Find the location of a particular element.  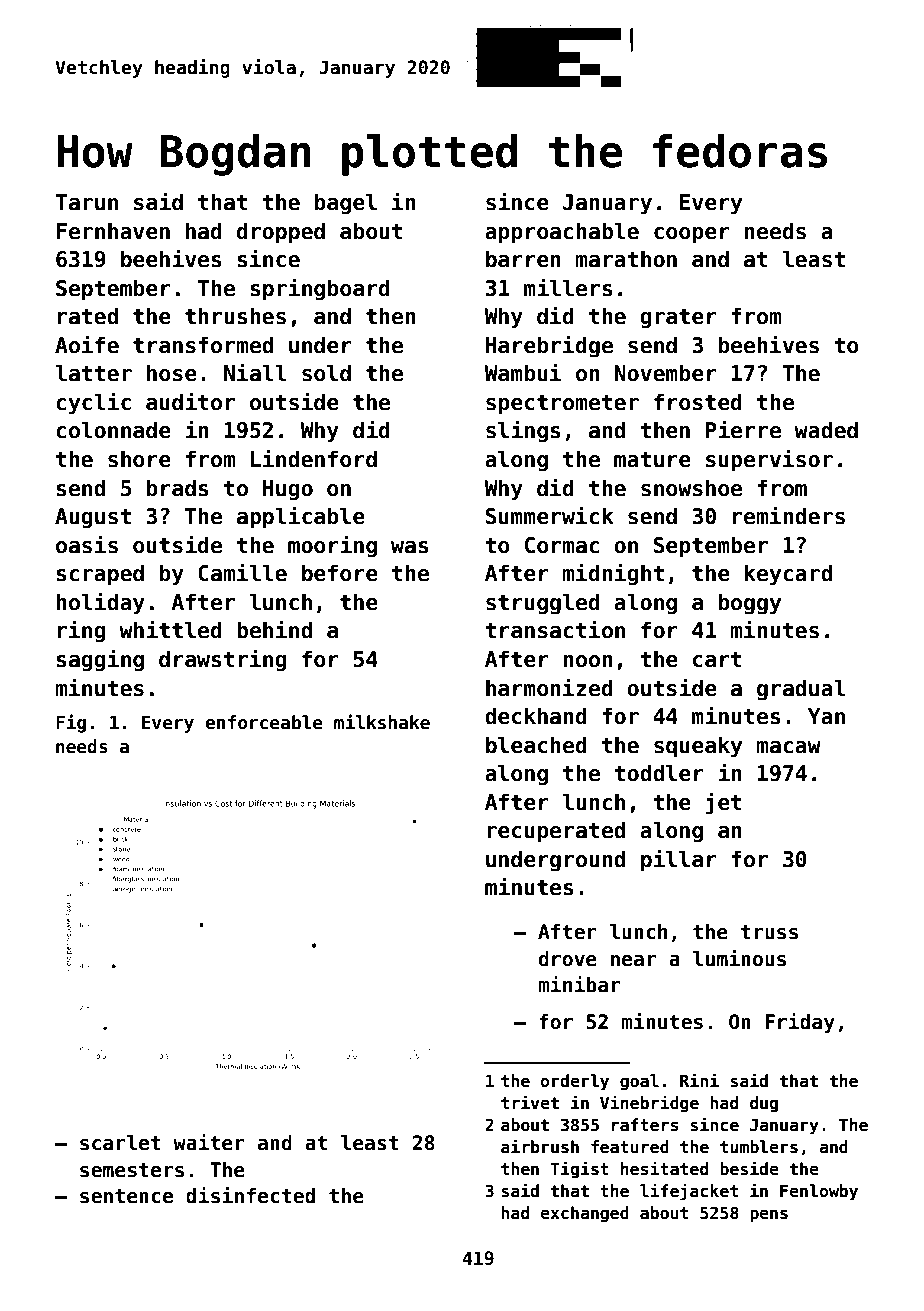

grater is located at coordinates (678, 319).
